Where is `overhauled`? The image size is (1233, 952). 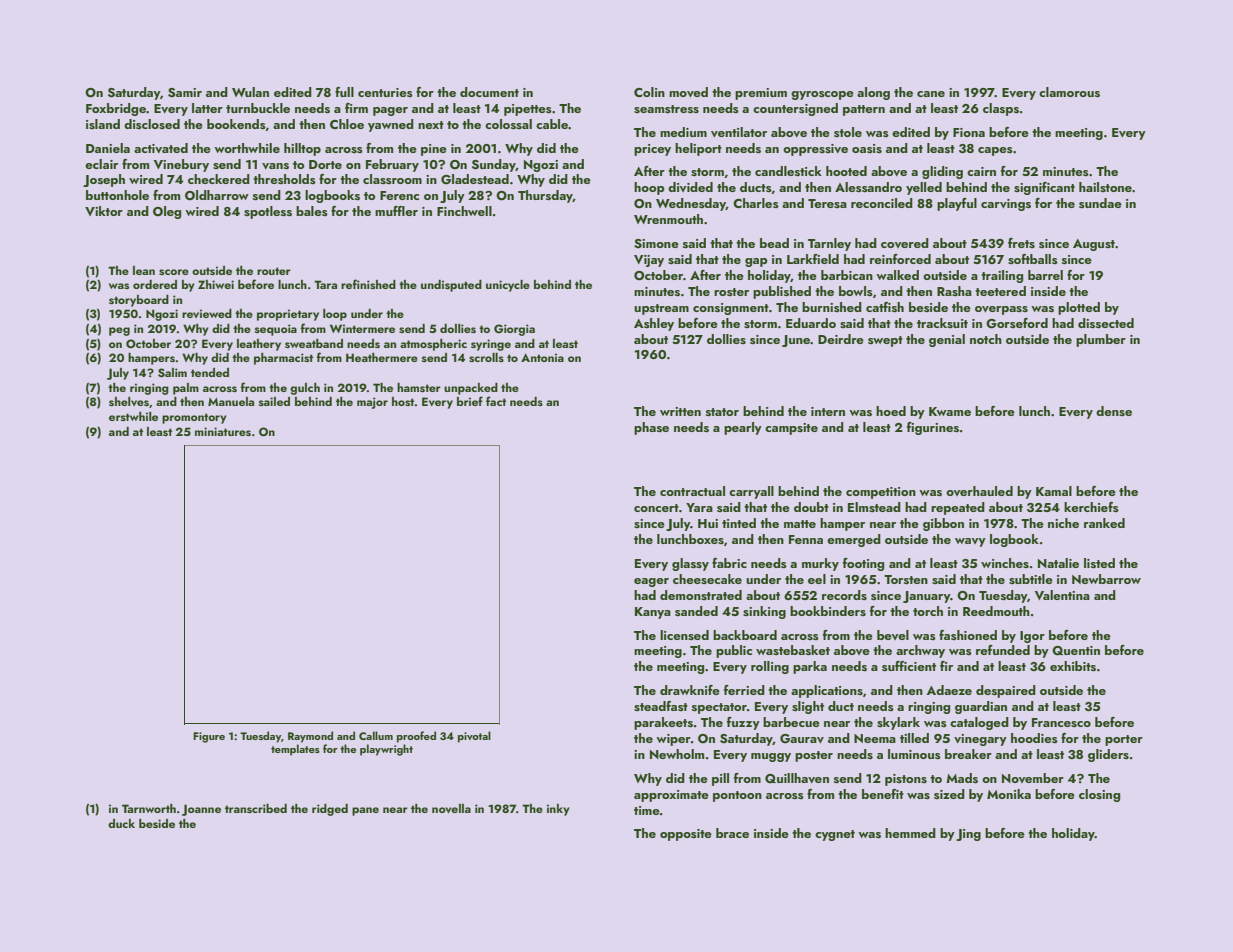 overhauled is located at coordinates (979, 491).
